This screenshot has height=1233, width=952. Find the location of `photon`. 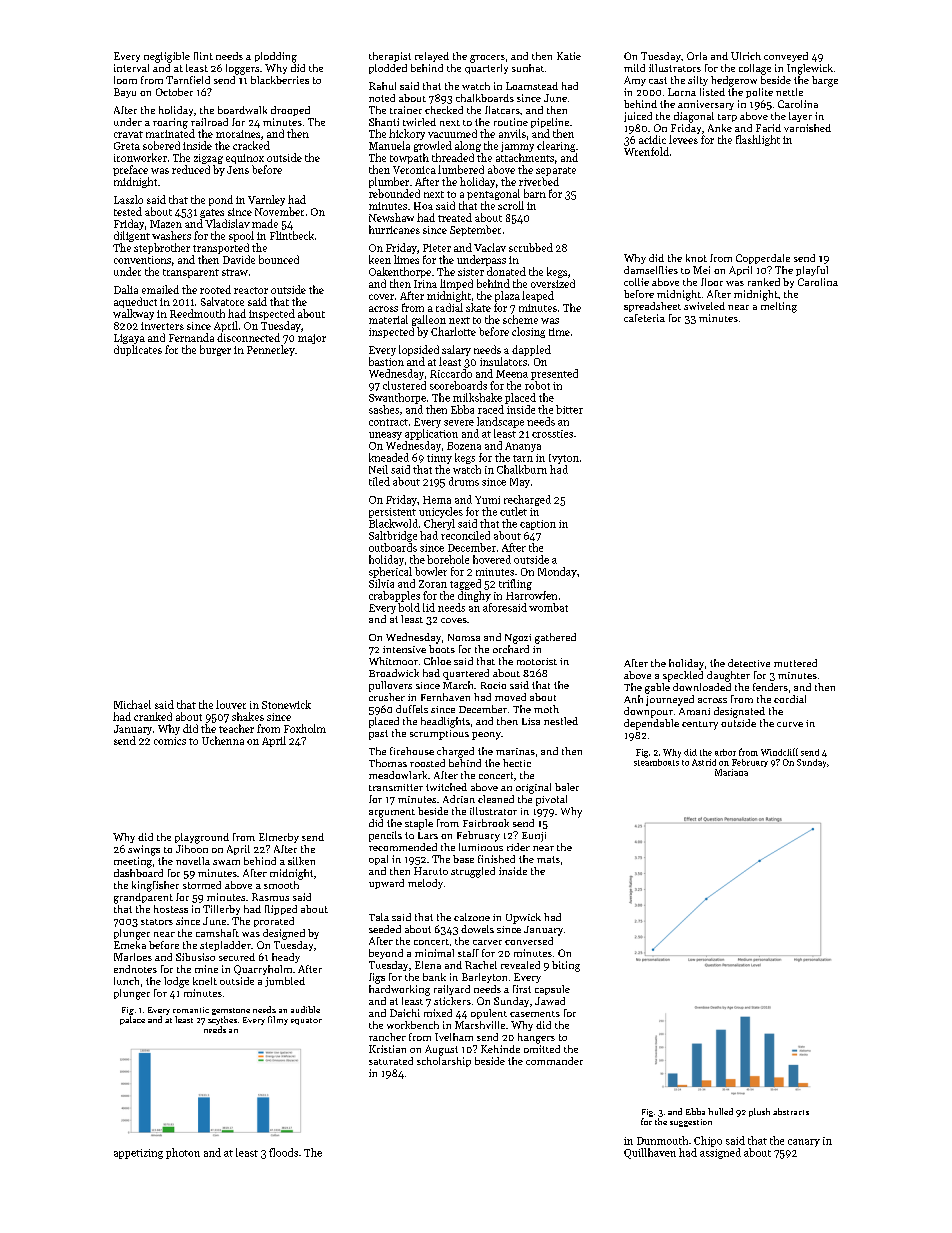

photon is located at coordinates (183, 1153).
